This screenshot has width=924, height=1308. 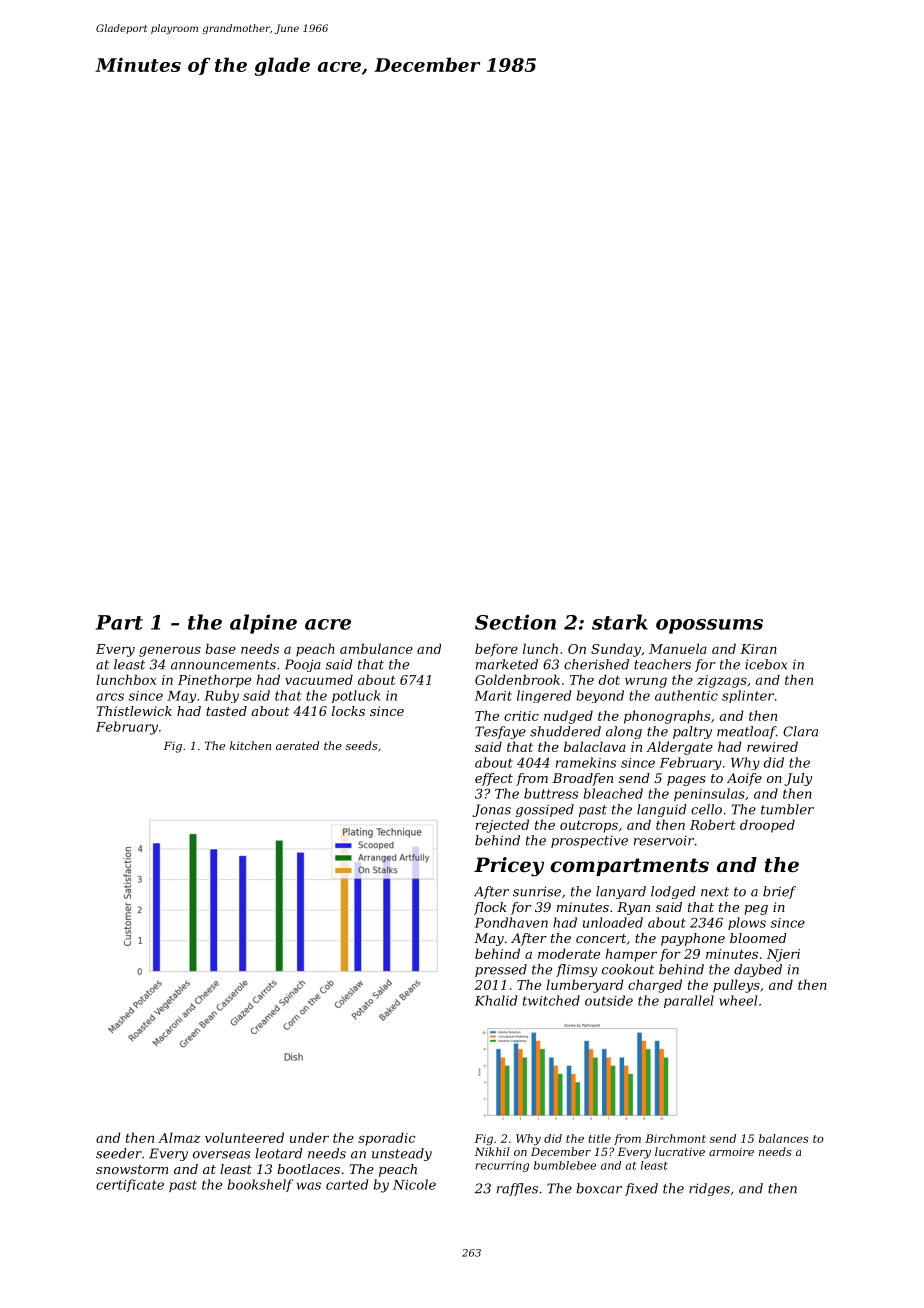 I want to click on base, so click(x=220, y=648).
